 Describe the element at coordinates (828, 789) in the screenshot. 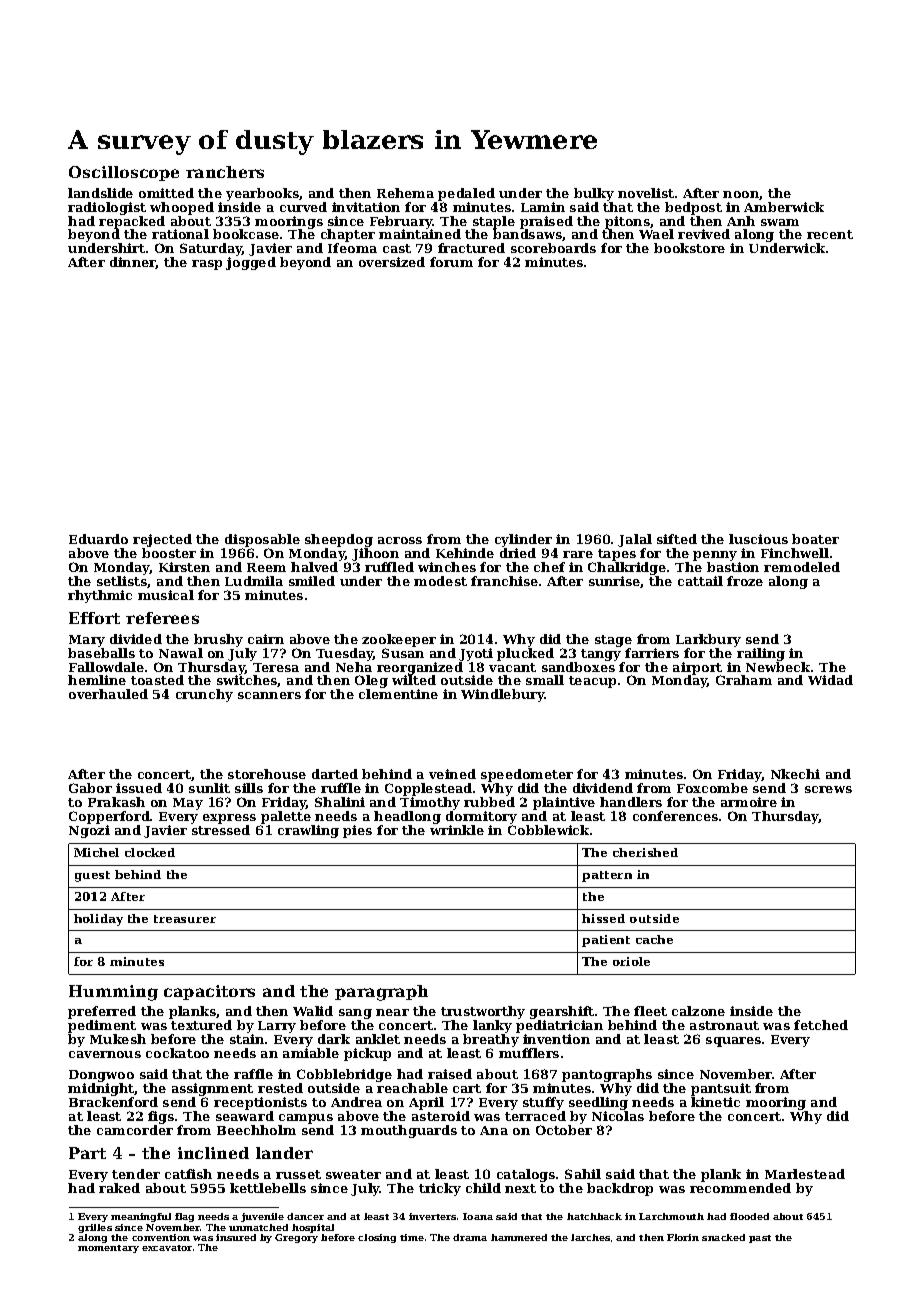

I see `screws` at that location.
